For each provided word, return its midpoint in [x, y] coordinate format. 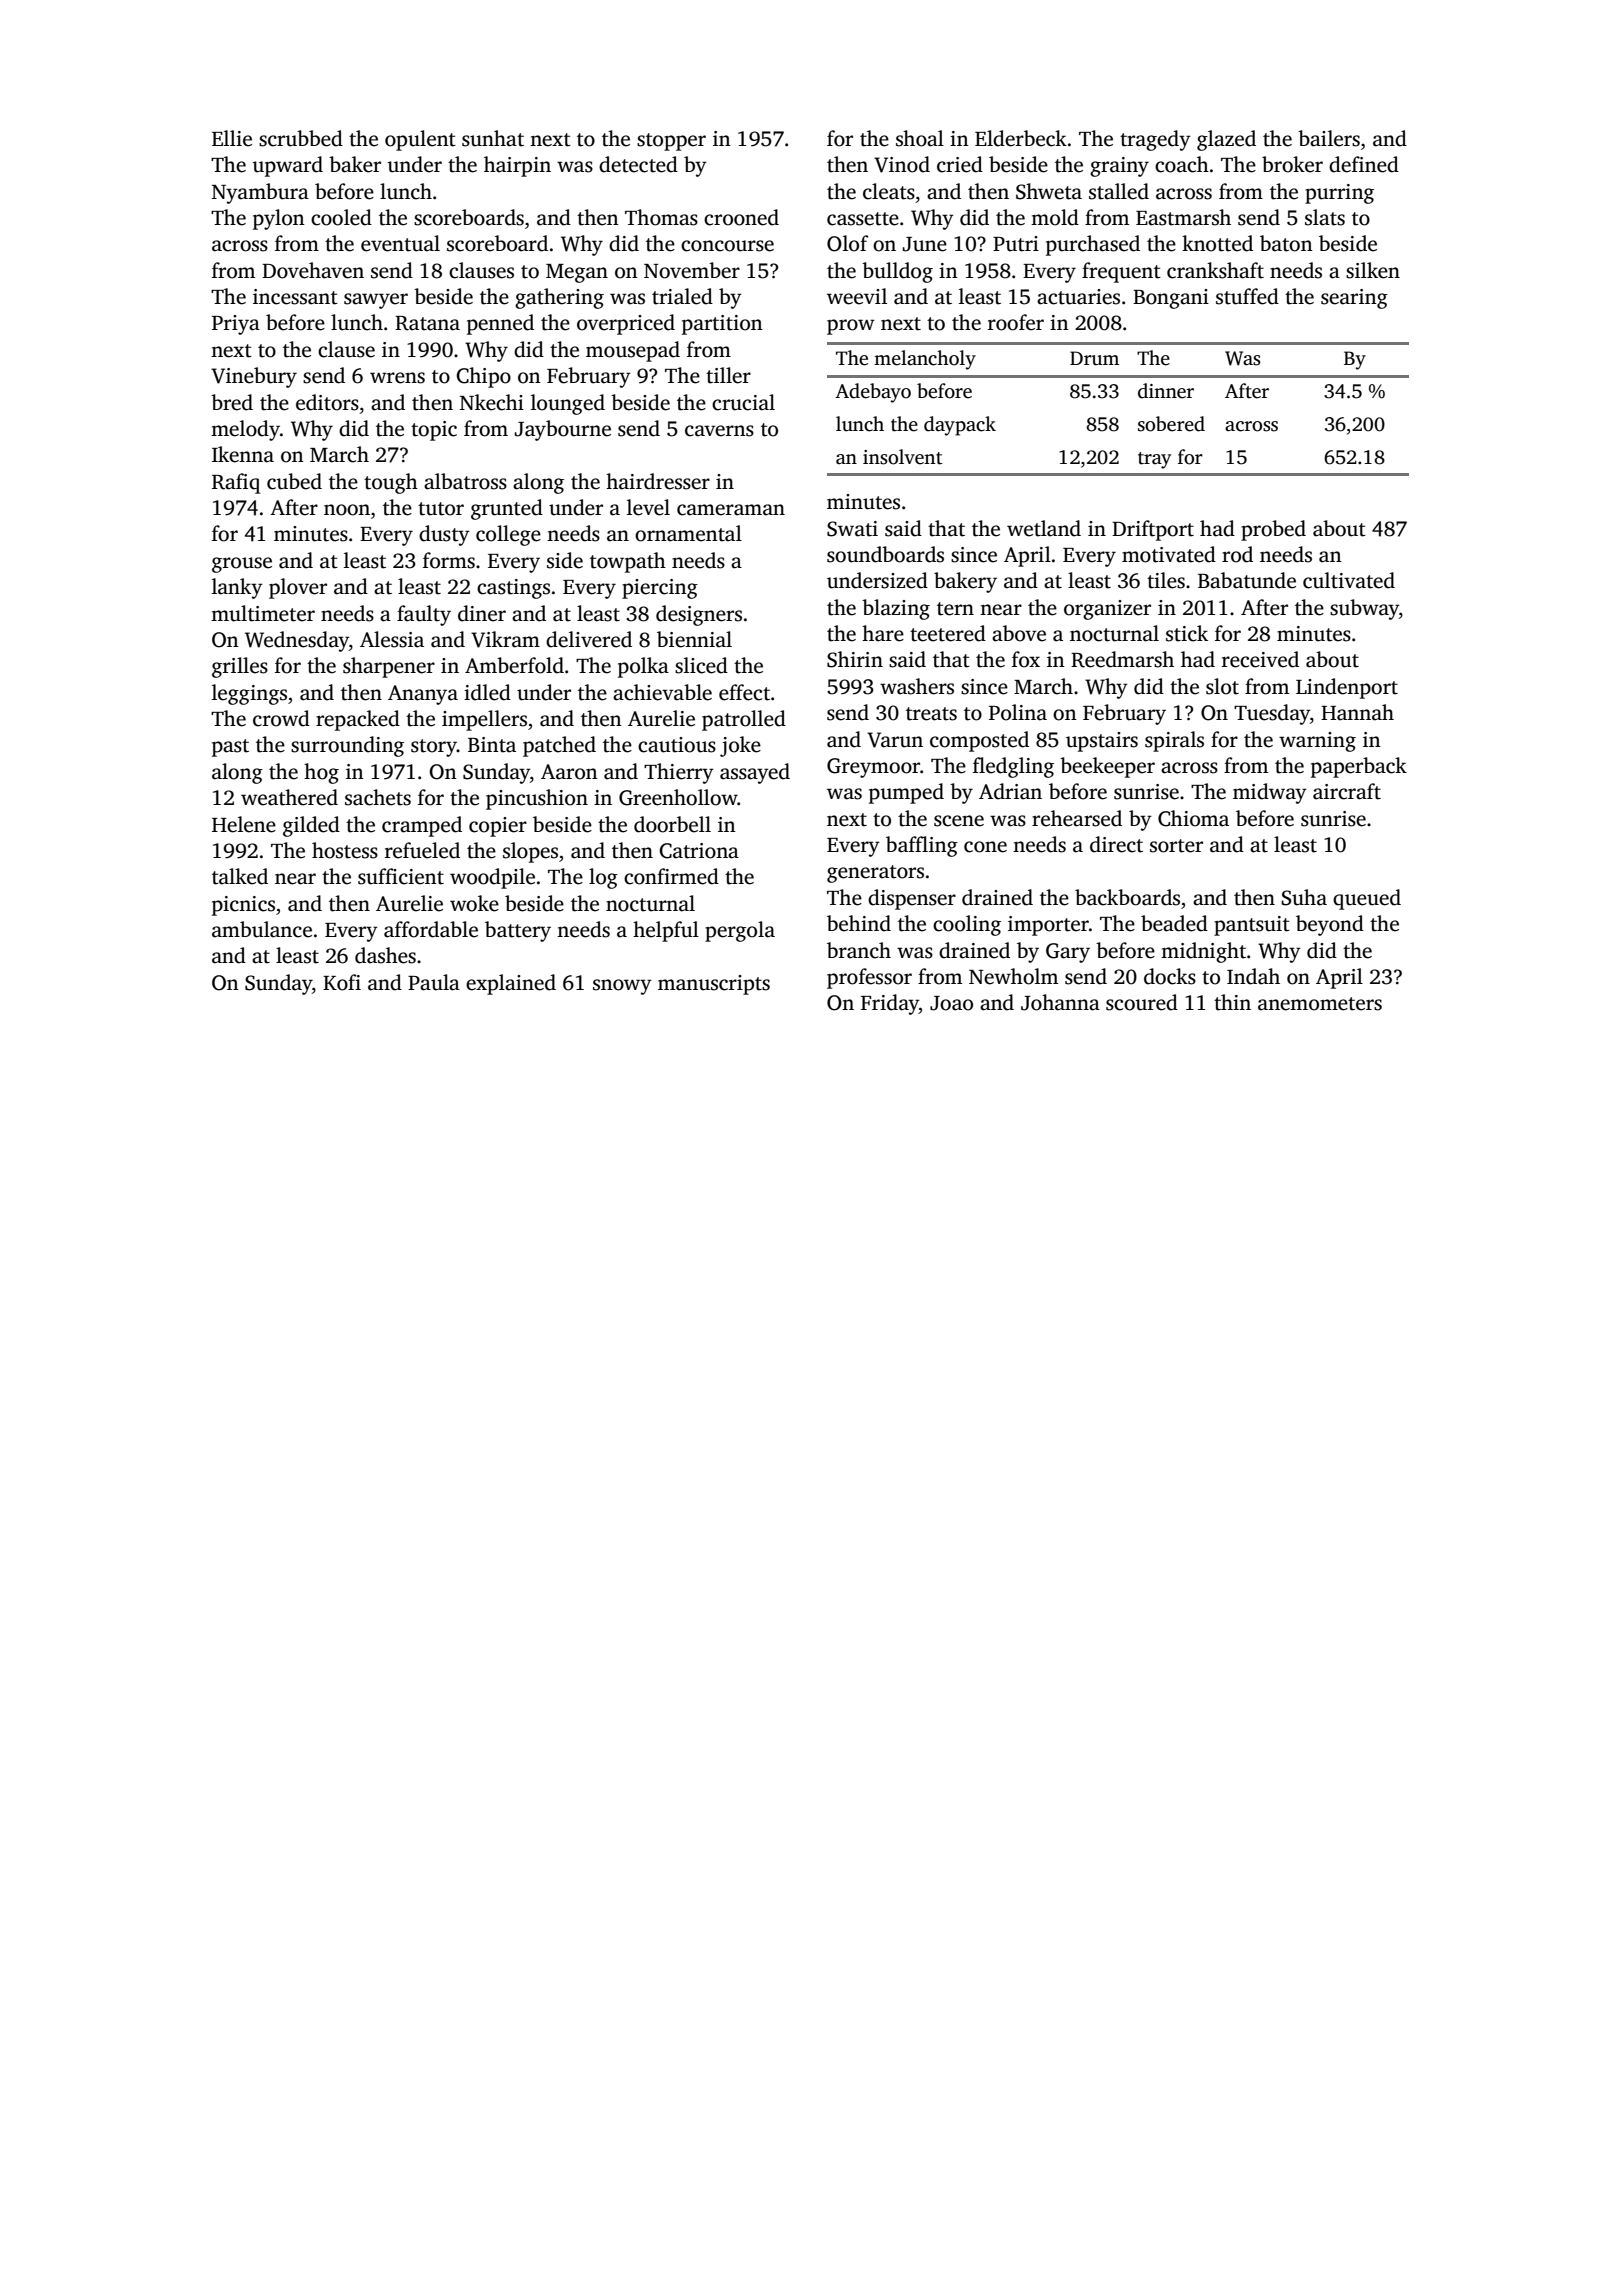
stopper [671, 142]
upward [288, 166]
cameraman [731, 510]
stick [1187, 633]
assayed [755, 773]
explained [511, 984]
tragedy [1155, 140]
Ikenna [243, 454]
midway [1270, 793]
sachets [378, 797]
